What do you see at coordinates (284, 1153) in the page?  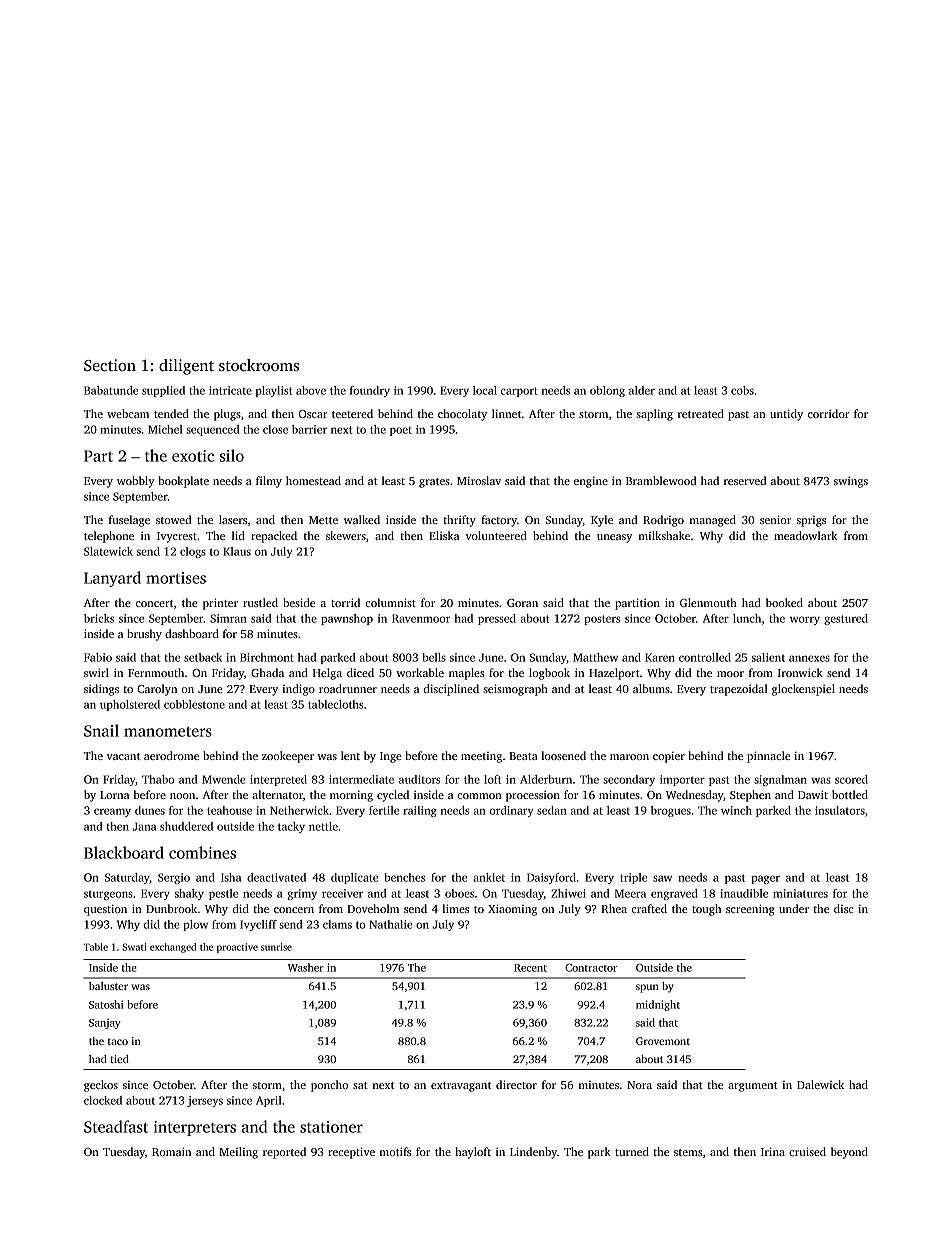 I see `reported` at bounding box center [284, 1153].
